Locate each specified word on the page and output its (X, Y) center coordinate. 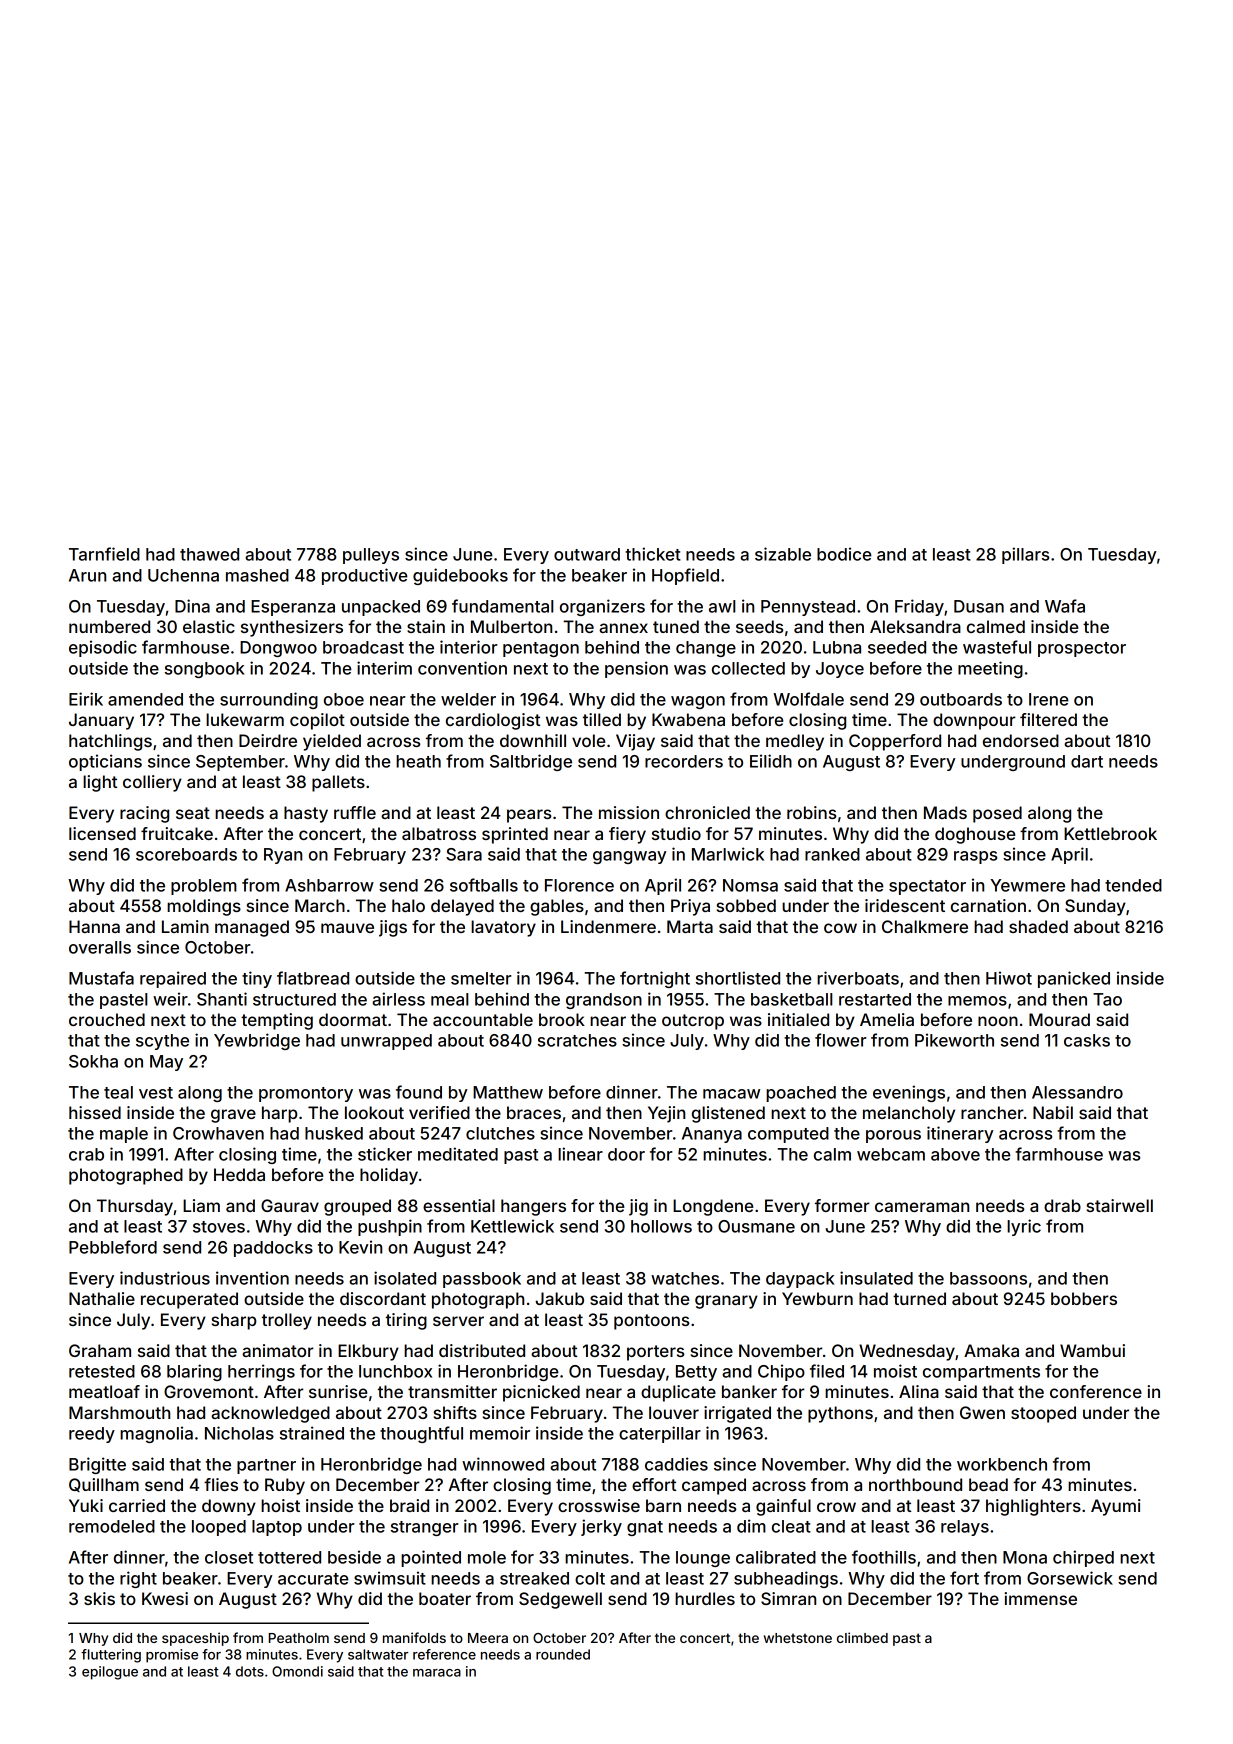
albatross (439, 833)
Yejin (666, 1114)
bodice (844, 554)
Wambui (1092, 1350)
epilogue (110, 1673)
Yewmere (1027, 885)
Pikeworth (954, 1040)
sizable (783, 554)
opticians (105, 762)
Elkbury (368, 1352)
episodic (103, 648)
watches (685, 1278)
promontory (306, 1094)
